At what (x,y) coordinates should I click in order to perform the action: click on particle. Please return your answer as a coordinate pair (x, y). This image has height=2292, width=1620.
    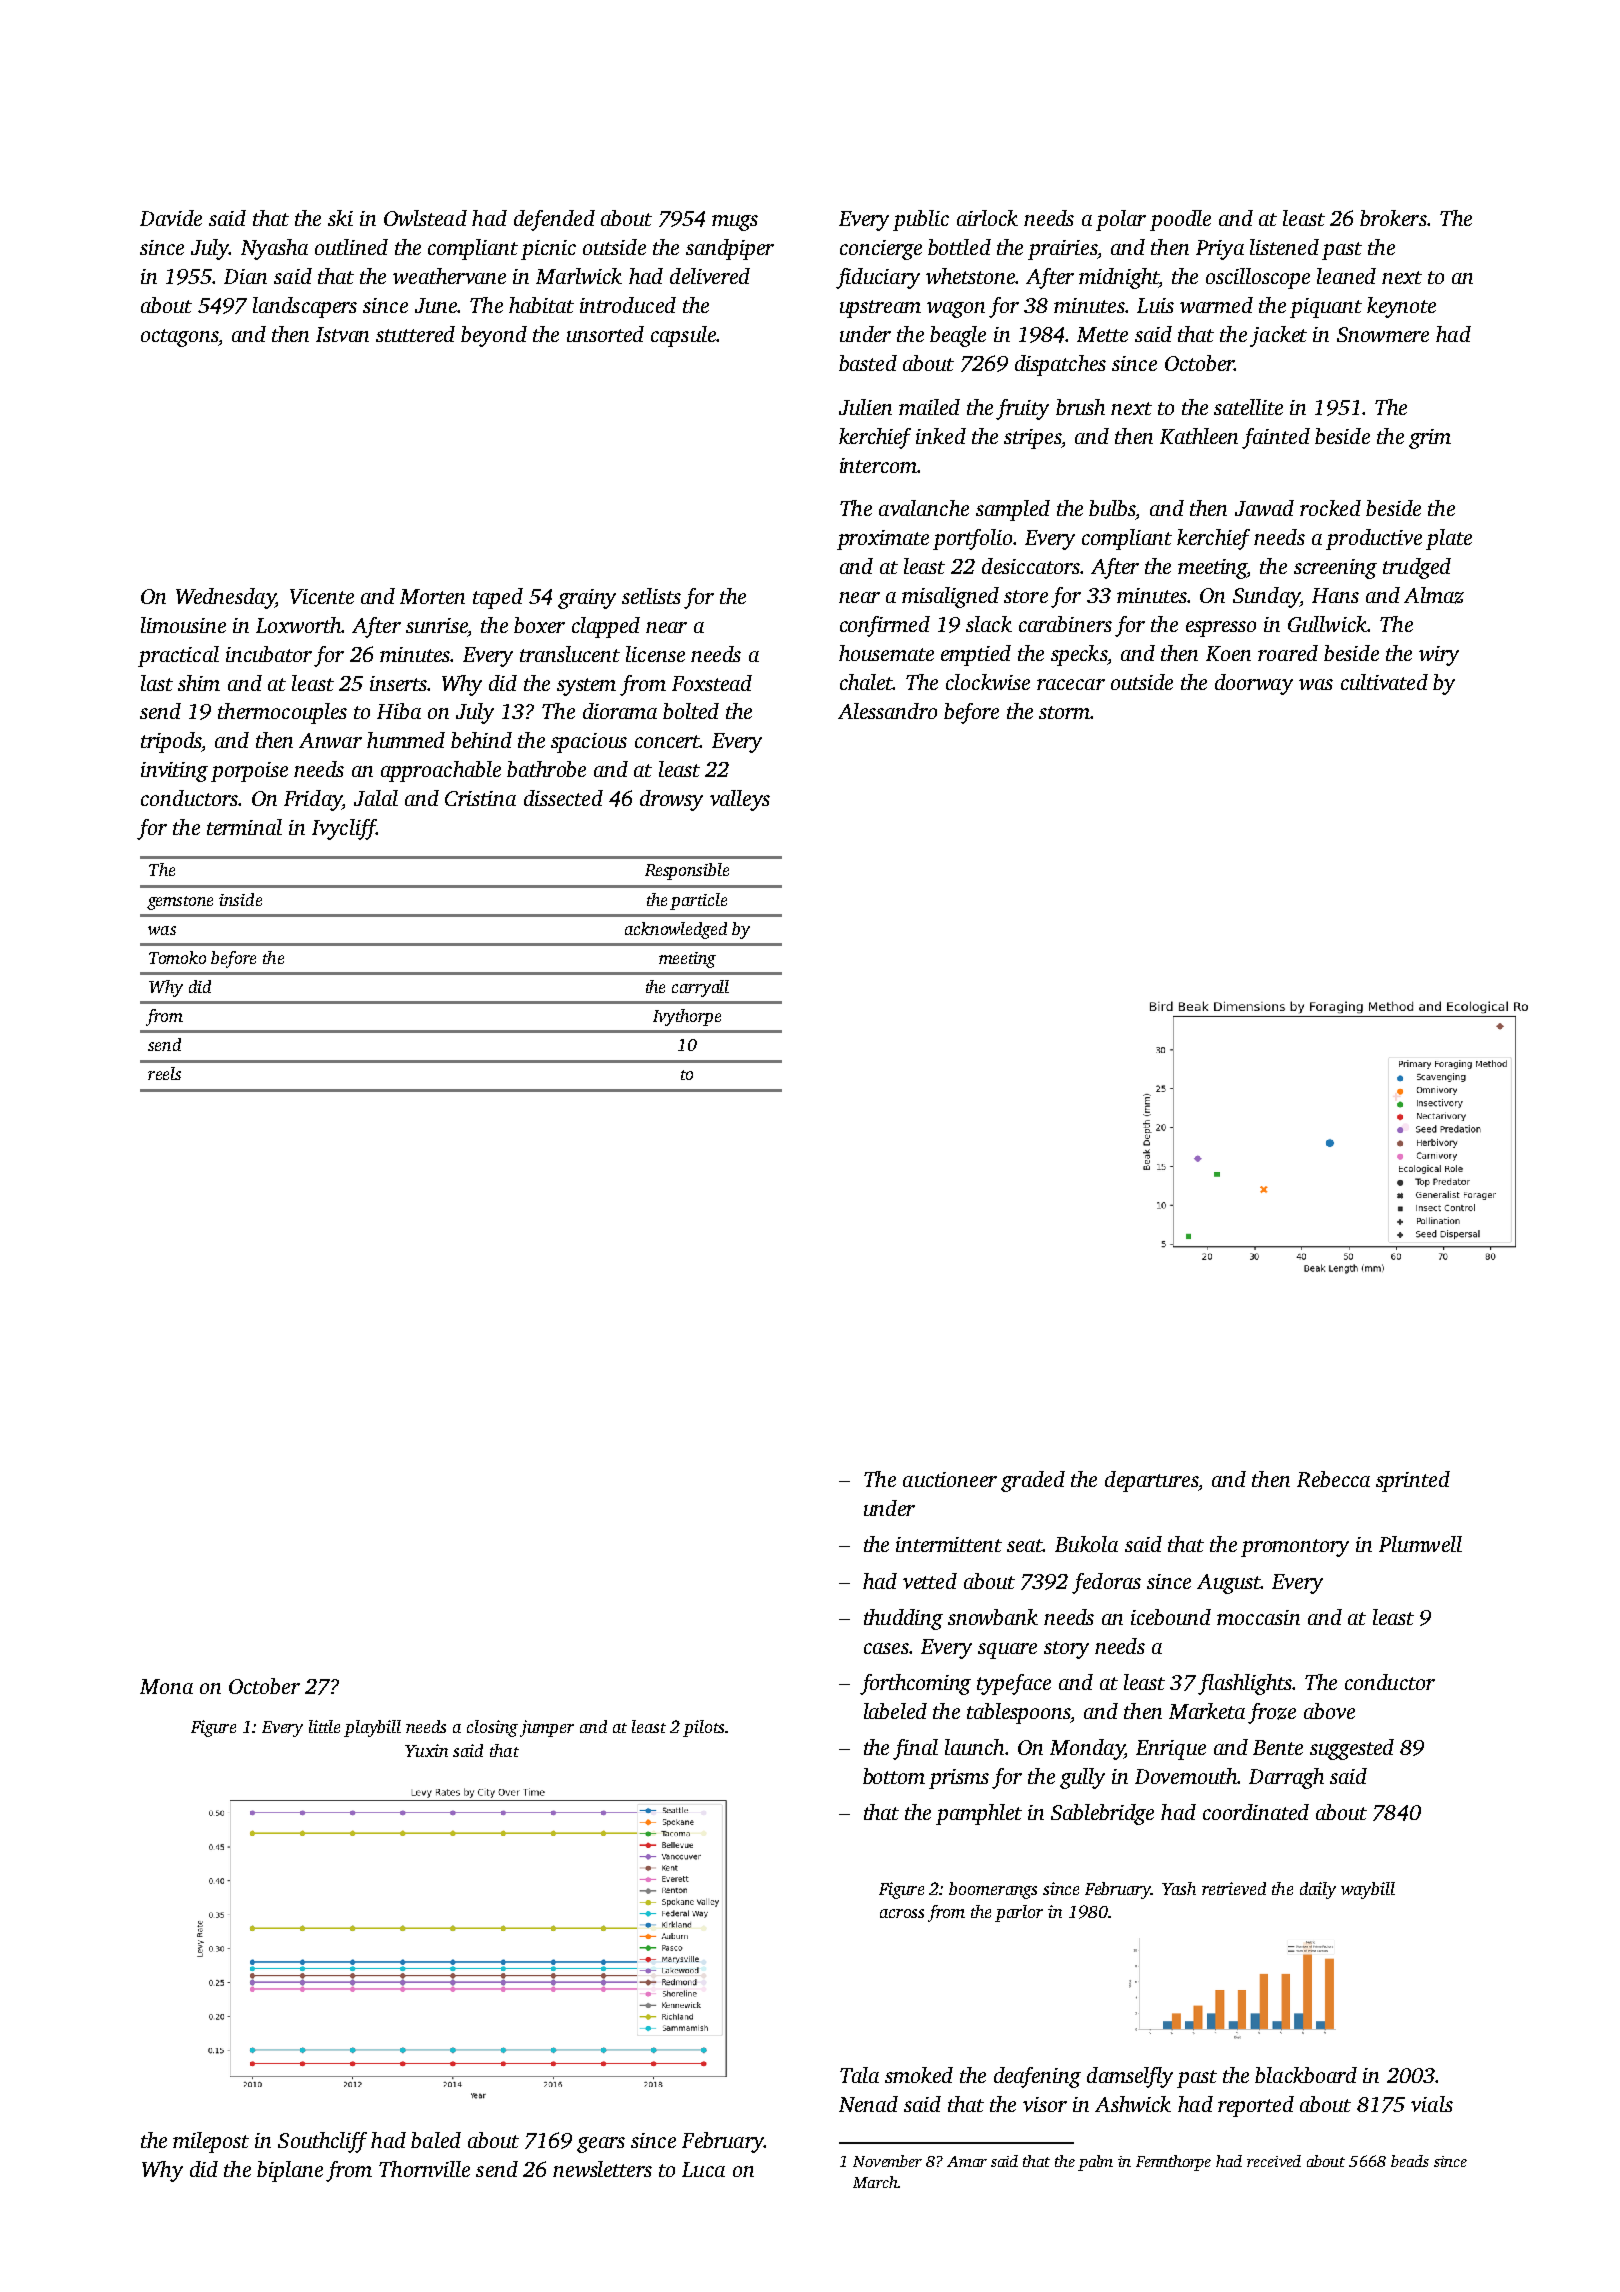
    Looking at the image, I should click on (698, 901).
